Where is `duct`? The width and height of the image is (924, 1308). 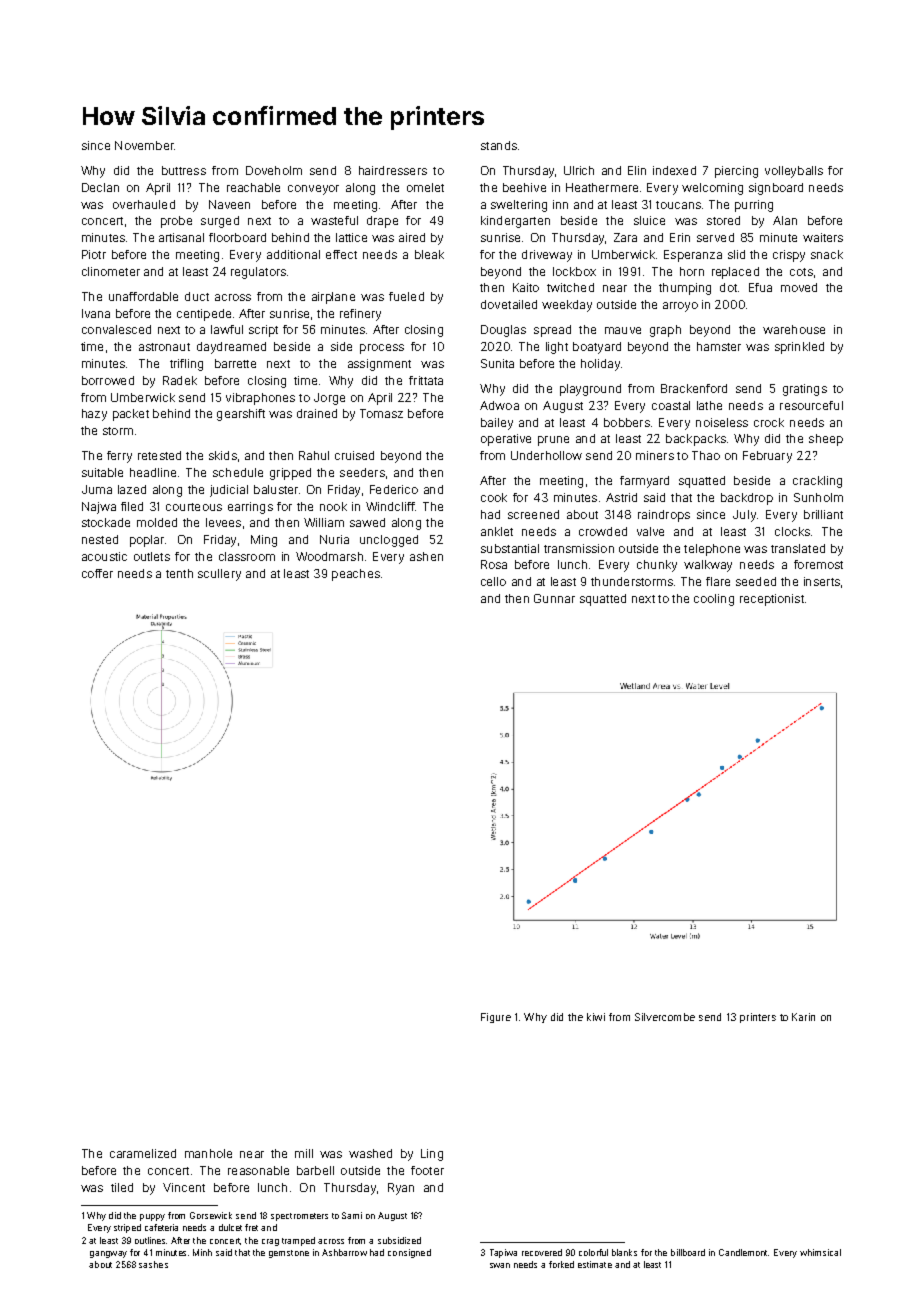
duct is located at coordinates (197, 296).
